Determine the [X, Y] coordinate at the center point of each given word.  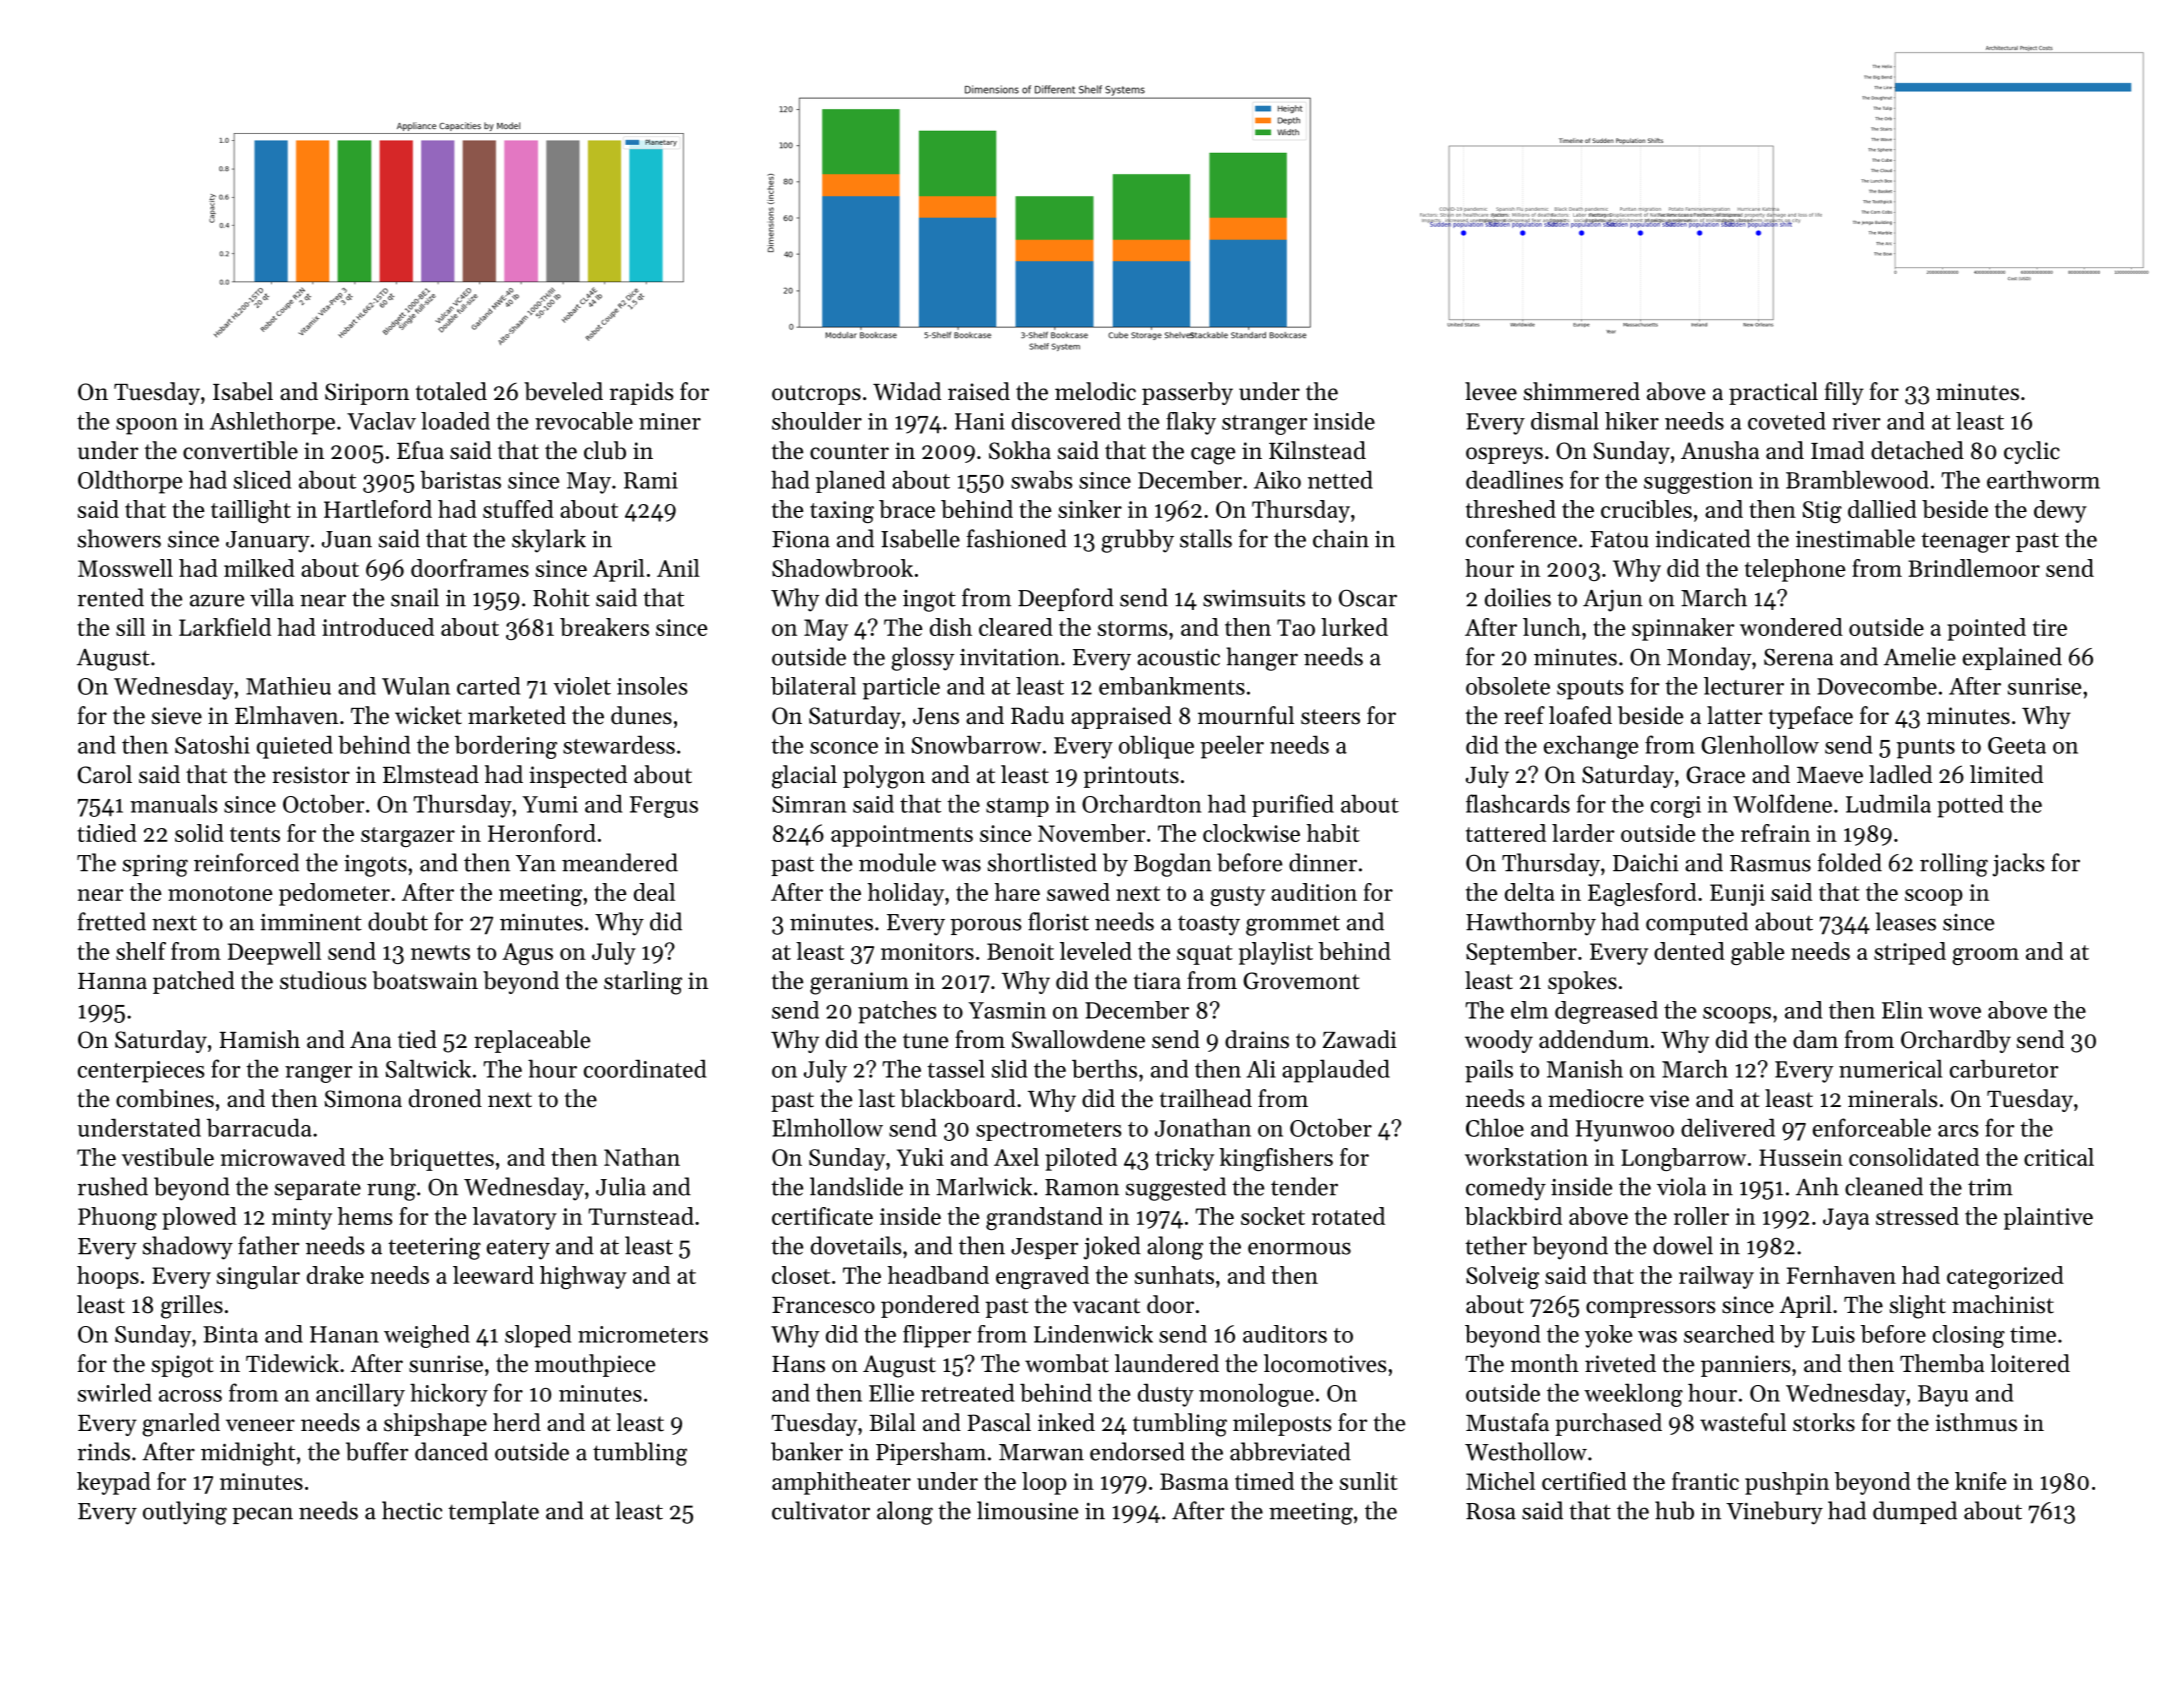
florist [1058, 921]
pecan [262, 1515]
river [1856, 421]
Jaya [1846, 1219]
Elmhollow [827, 1127]
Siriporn [367, 394]
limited [2006, 774]
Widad [907, 391]
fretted [112, 921]
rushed [113, 1186]
